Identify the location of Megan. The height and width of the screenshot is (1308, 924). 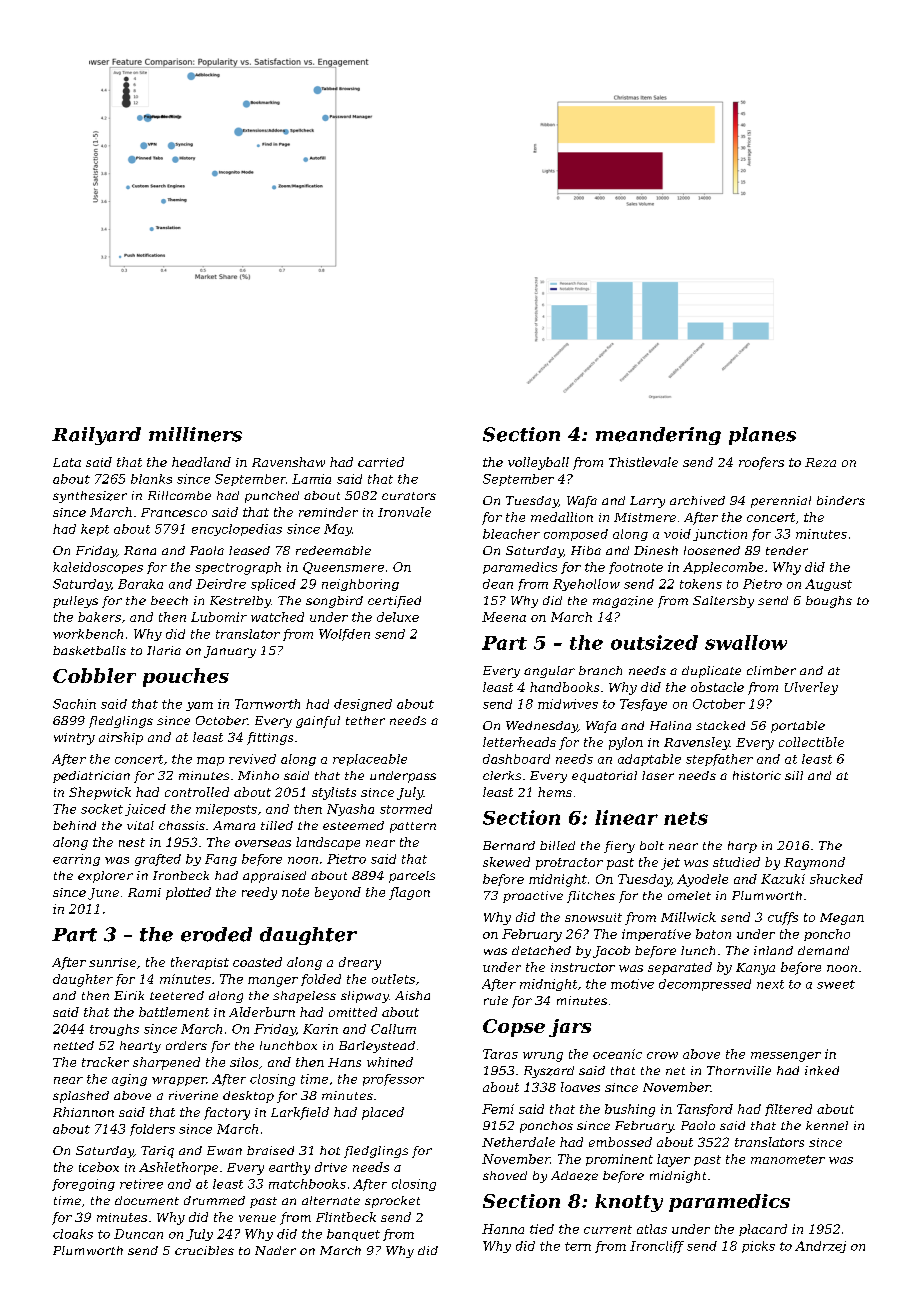
(842, 919).
